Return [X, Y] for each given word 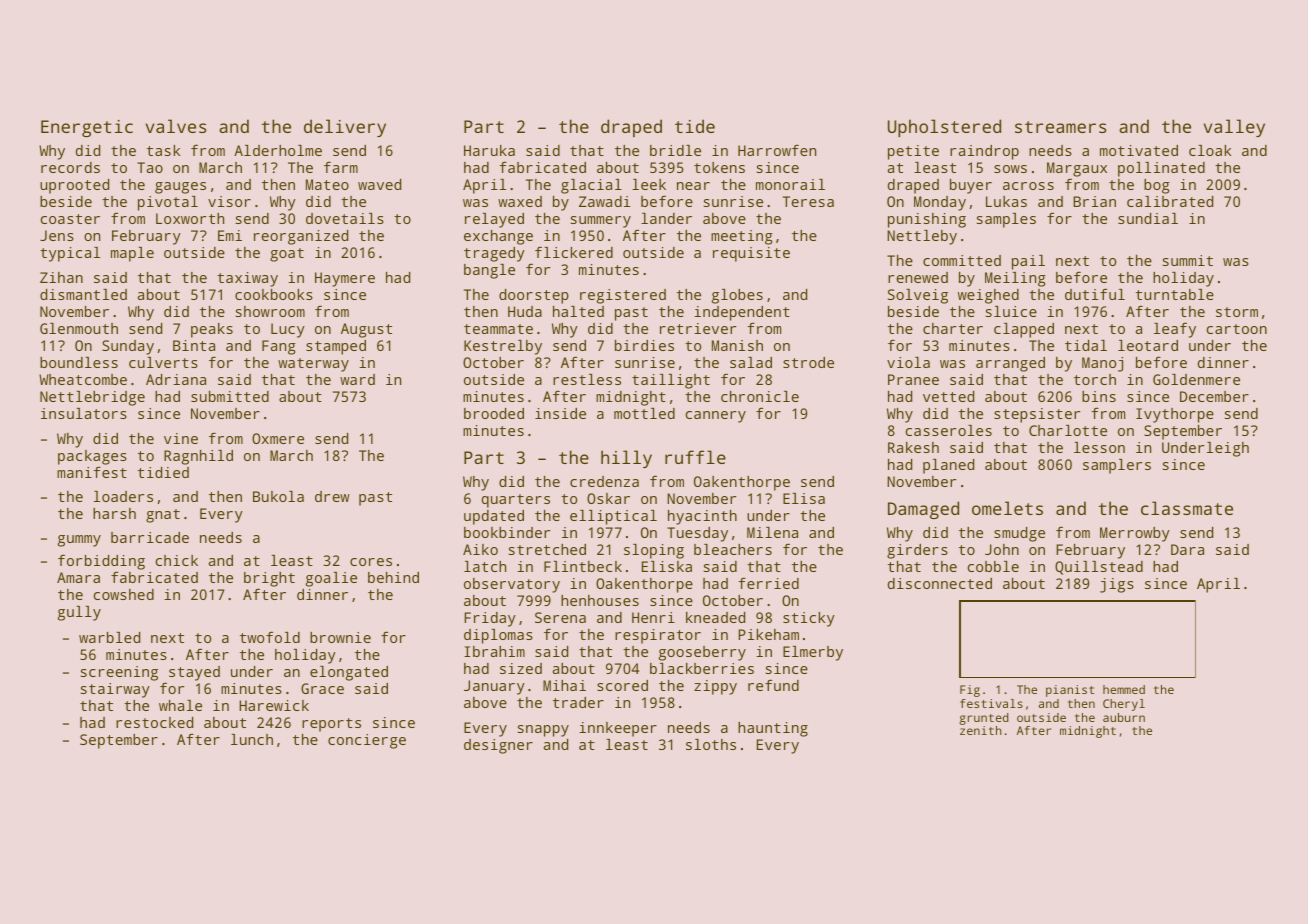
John [1002, 549]
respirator [658, 636]
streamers [1060, 127]
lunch [252, 739]
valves [176, 126]
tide [695, 126]
